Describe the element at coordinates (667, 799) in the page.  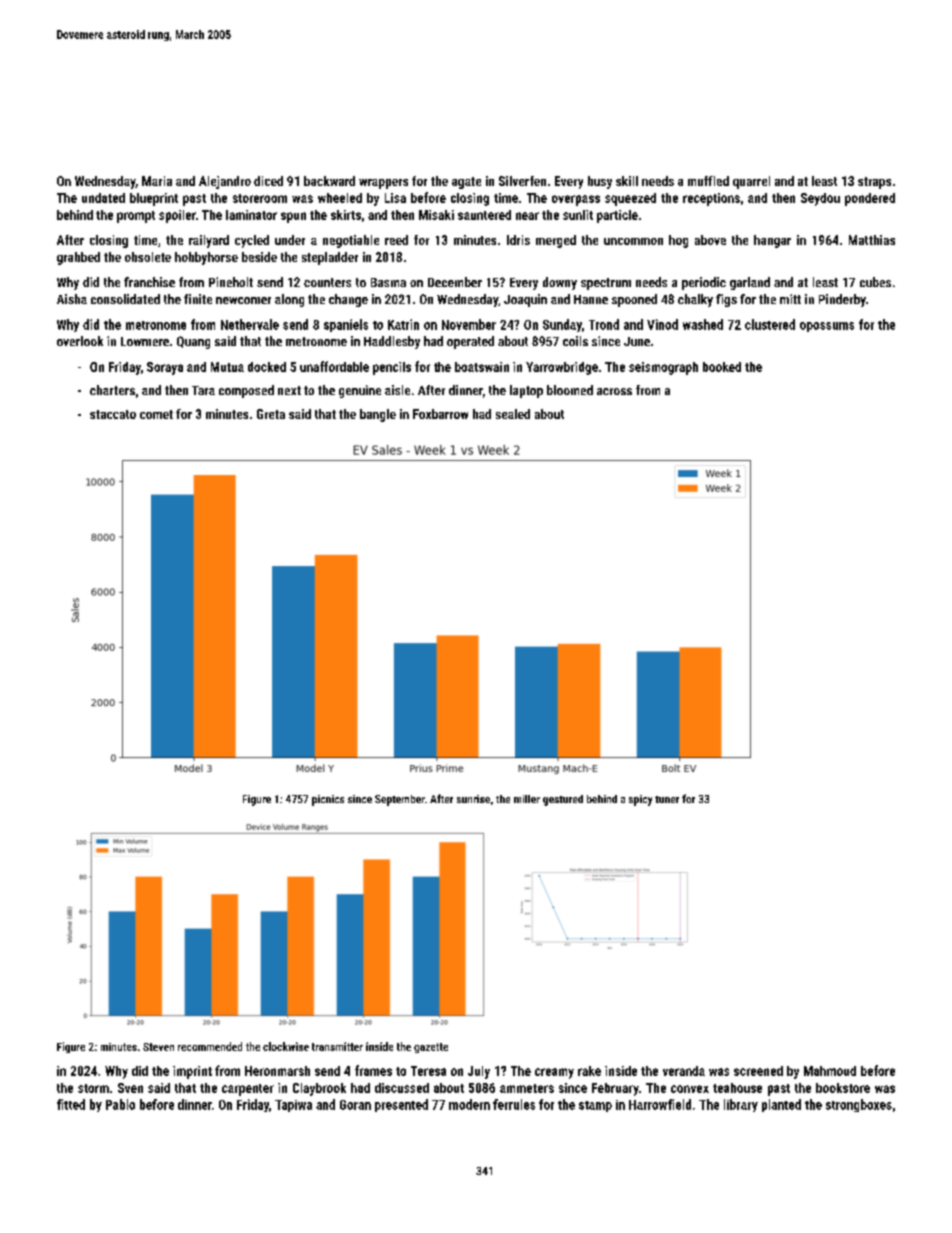
I see `tuner` at that location.
